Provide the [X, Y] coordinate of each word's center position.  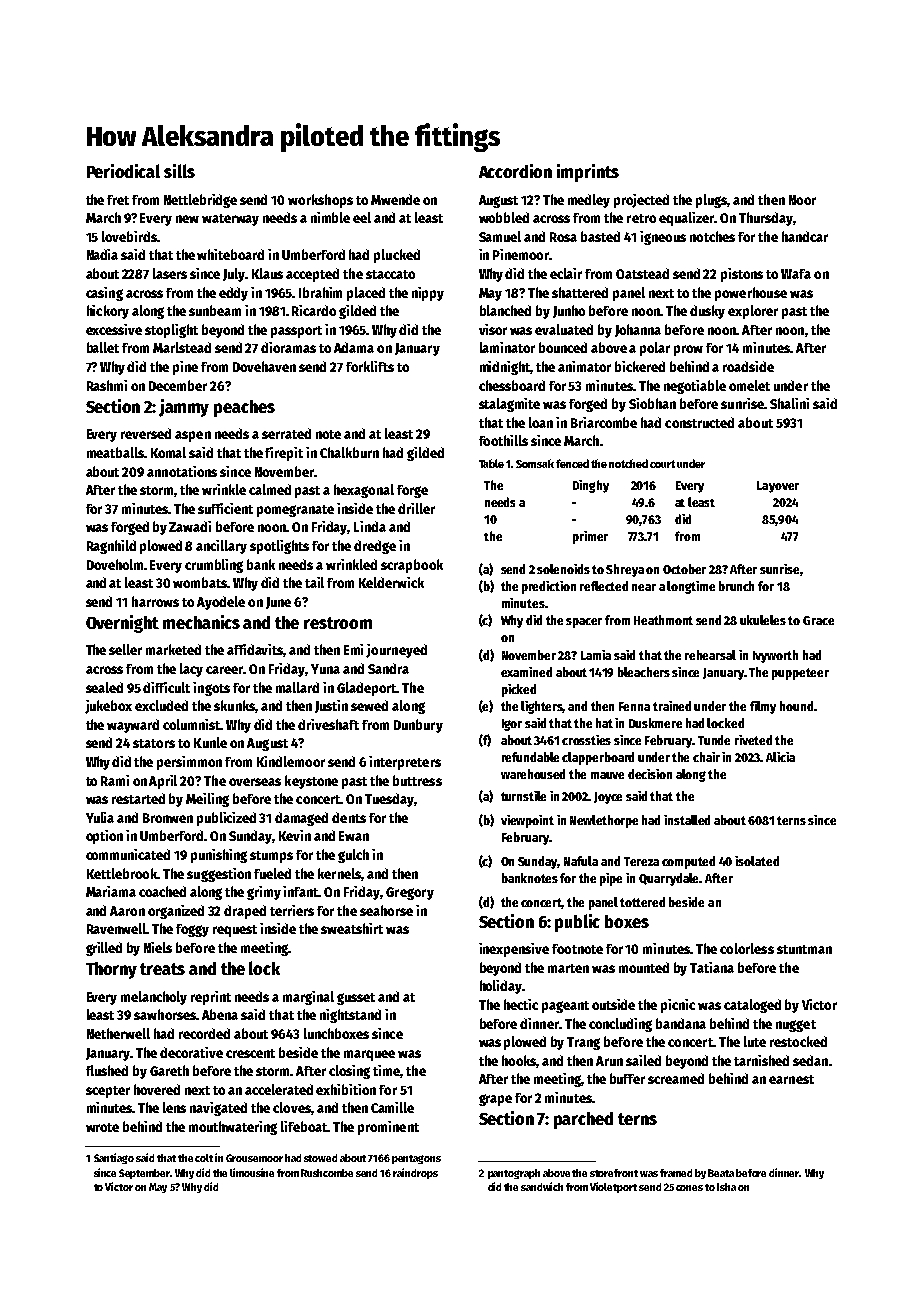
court [662, 464]
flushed [107, 1070]
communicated [128, 854]
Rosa [563, 237]
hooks [519, 1061]
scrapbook [412, 566]
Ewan [354, 836]
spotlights [279, 547]
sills [179, 171]
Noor [802, 200]
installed [687, 820]
